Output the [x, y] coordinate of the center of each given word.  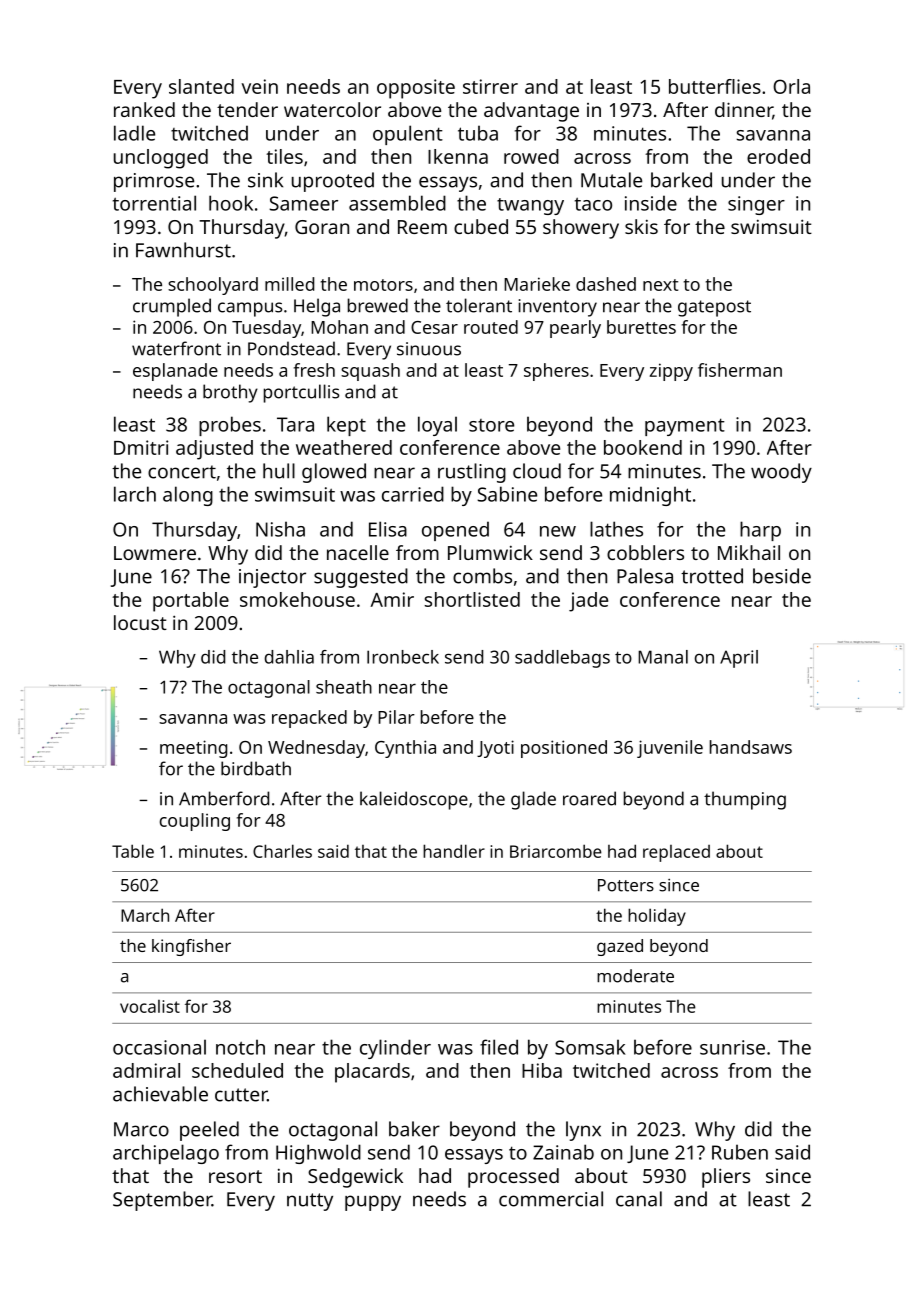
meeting [193, 749]
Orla [791, 86]
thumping [745, 800]
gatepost [714, 308]
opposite [416, 89]
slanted [201, 86]
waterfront [176, 348]
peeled [209, 1131]
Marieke [537, 284]
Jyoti [495, 749]
